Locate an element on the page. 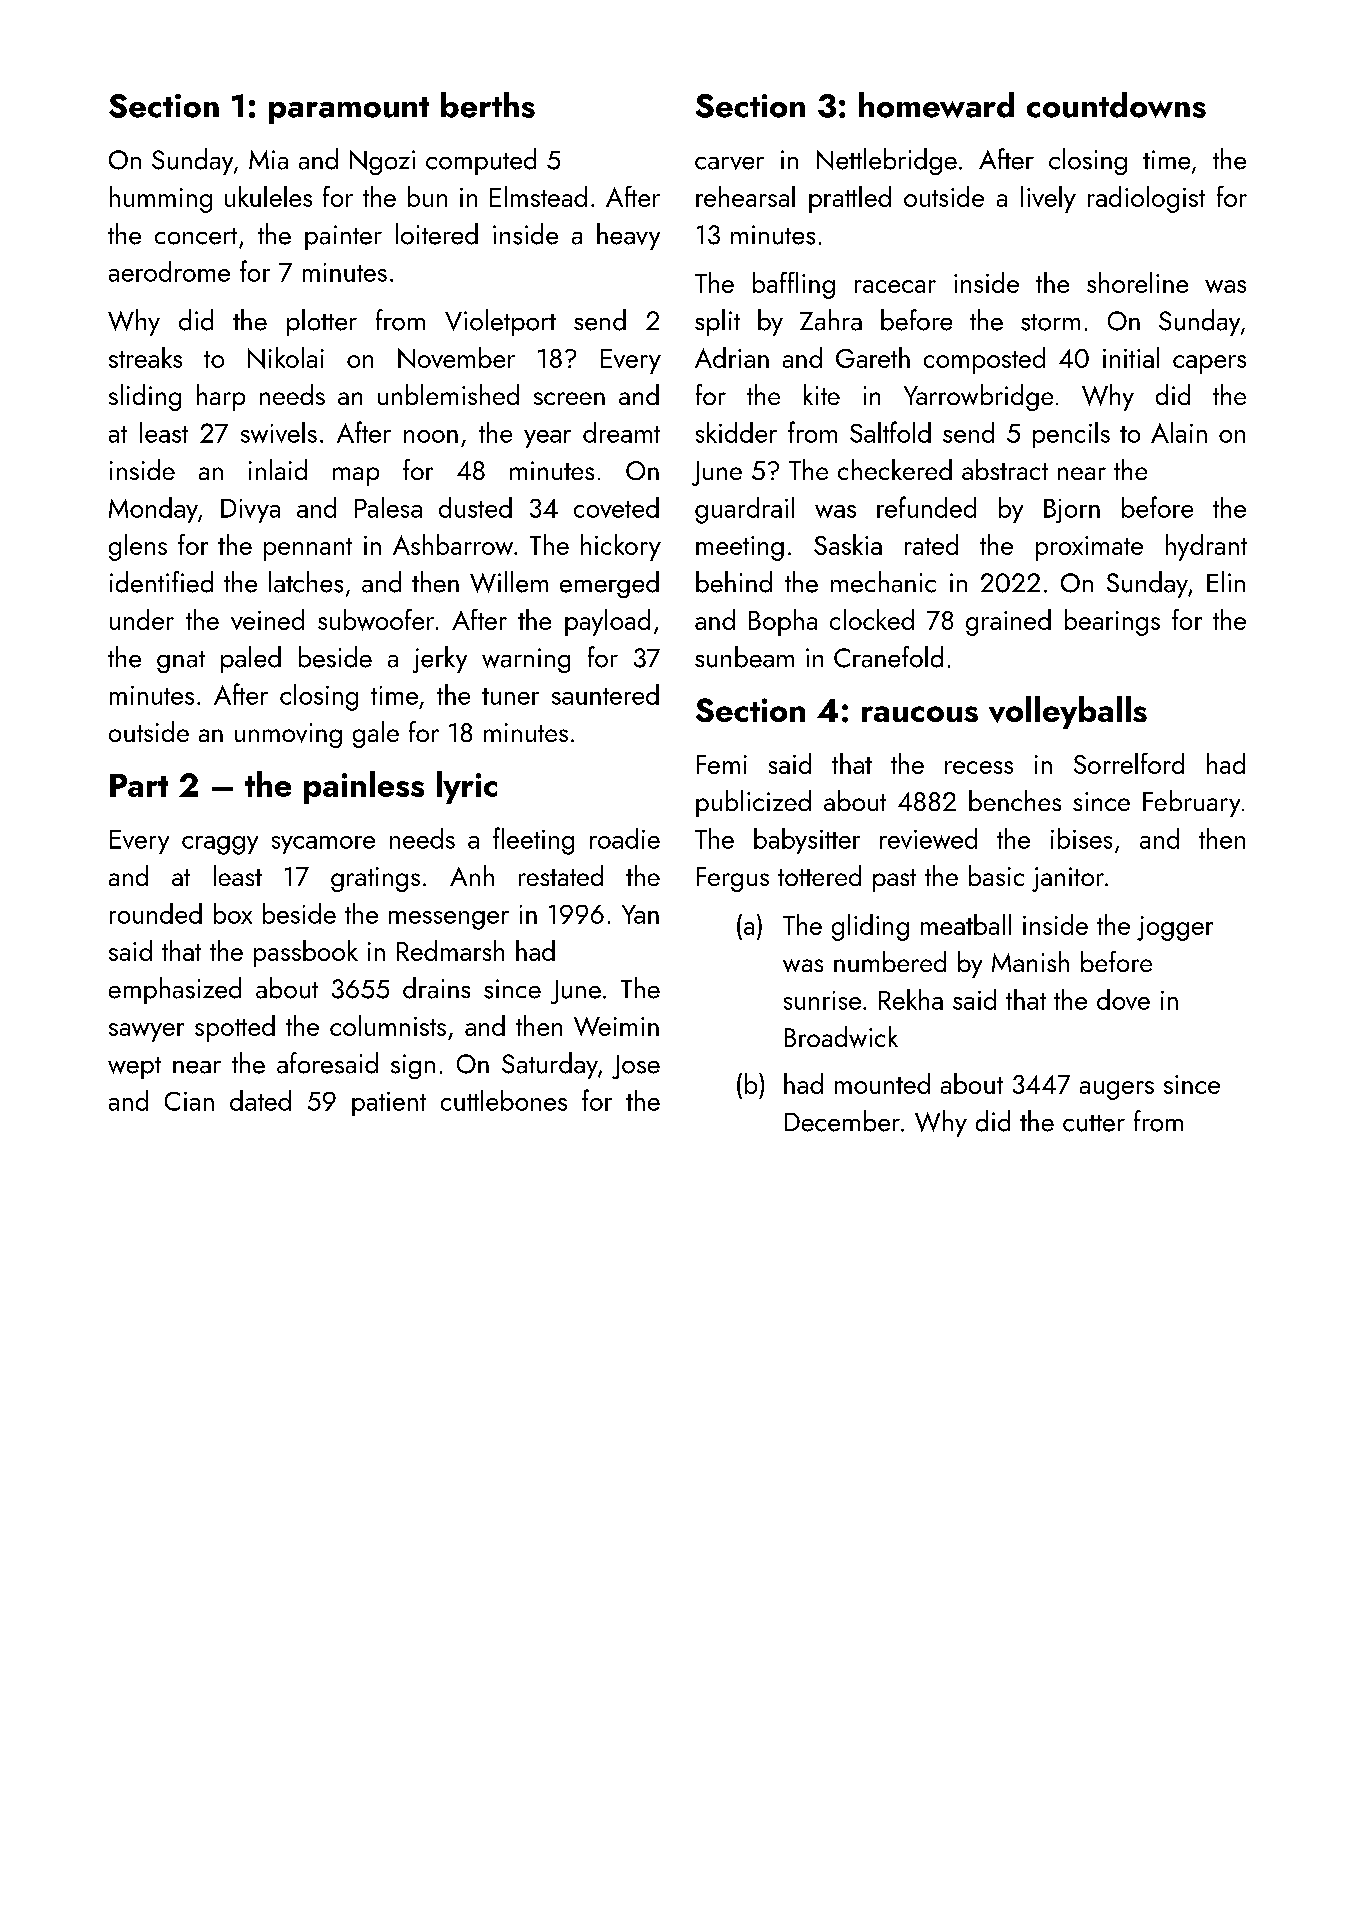  cuttlebones is located at coordinates (504, 1100).
